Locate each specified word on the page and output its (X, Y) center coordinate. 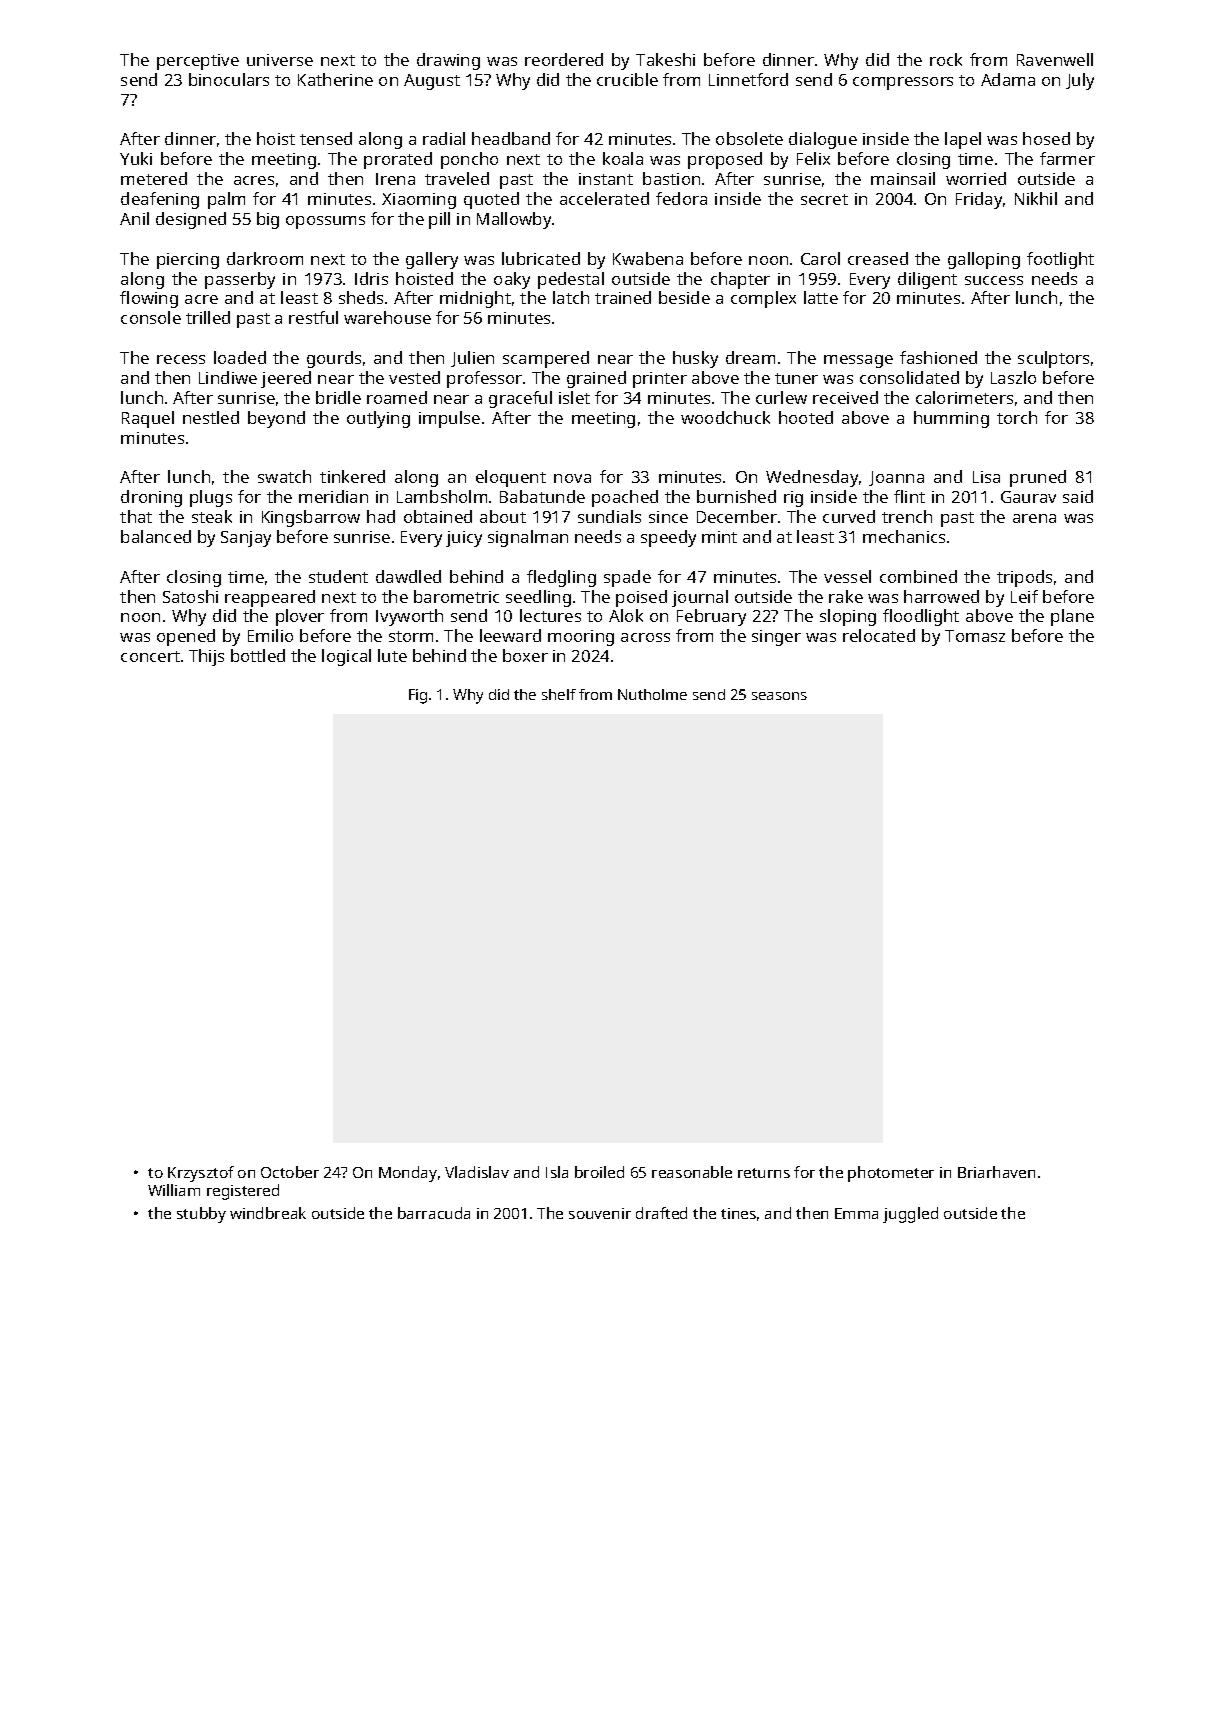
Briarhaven (996, 1172)
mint (719, 537)
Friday (979, 200)
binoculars (229, 79)
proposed (725, 160)
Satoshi (190, 596)
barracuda (434, 1213)
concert (150, 656)
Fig (418, 696)
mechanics (904, 536)
